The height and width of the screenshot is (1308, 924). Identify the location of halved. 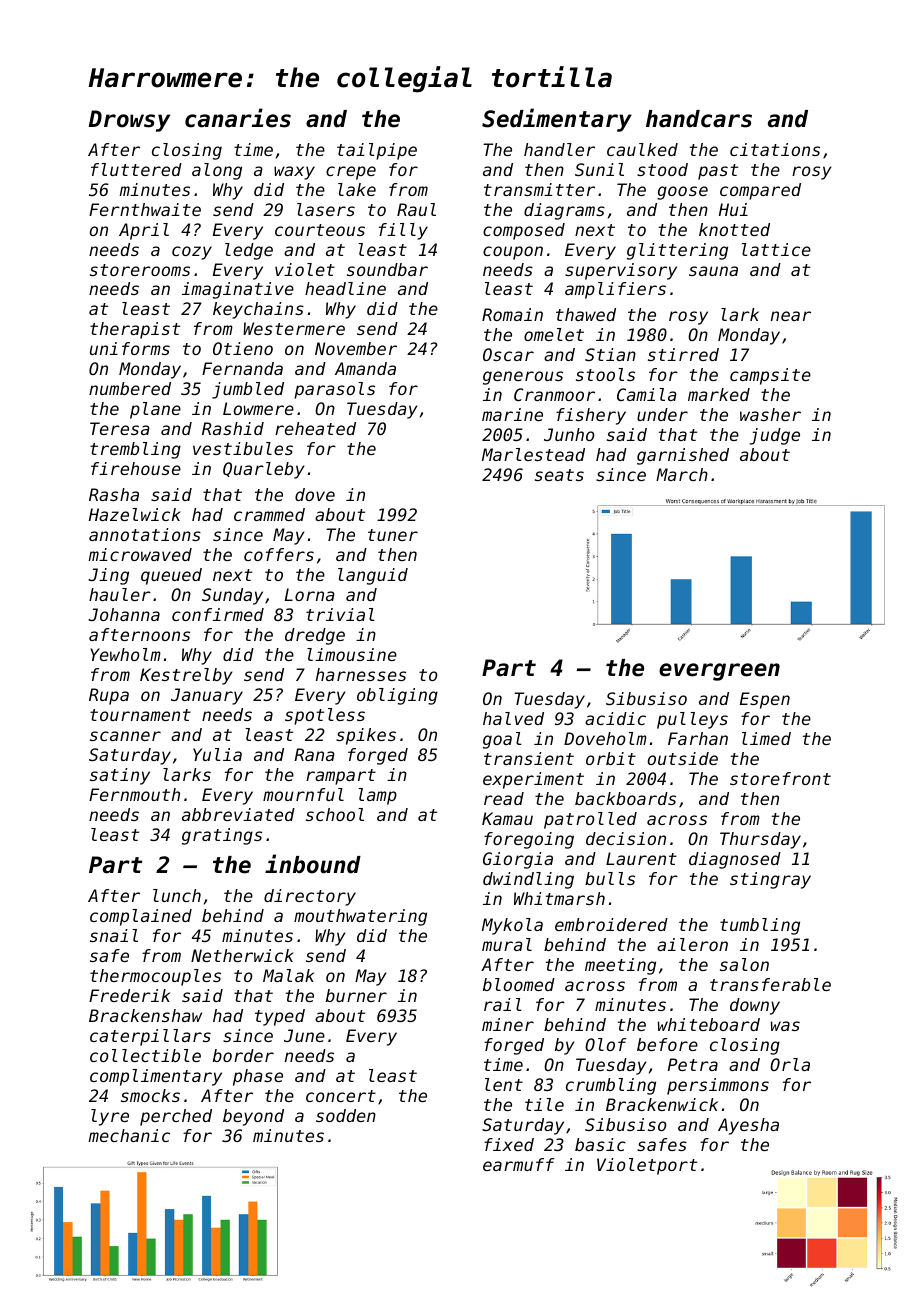
(513, 718).
